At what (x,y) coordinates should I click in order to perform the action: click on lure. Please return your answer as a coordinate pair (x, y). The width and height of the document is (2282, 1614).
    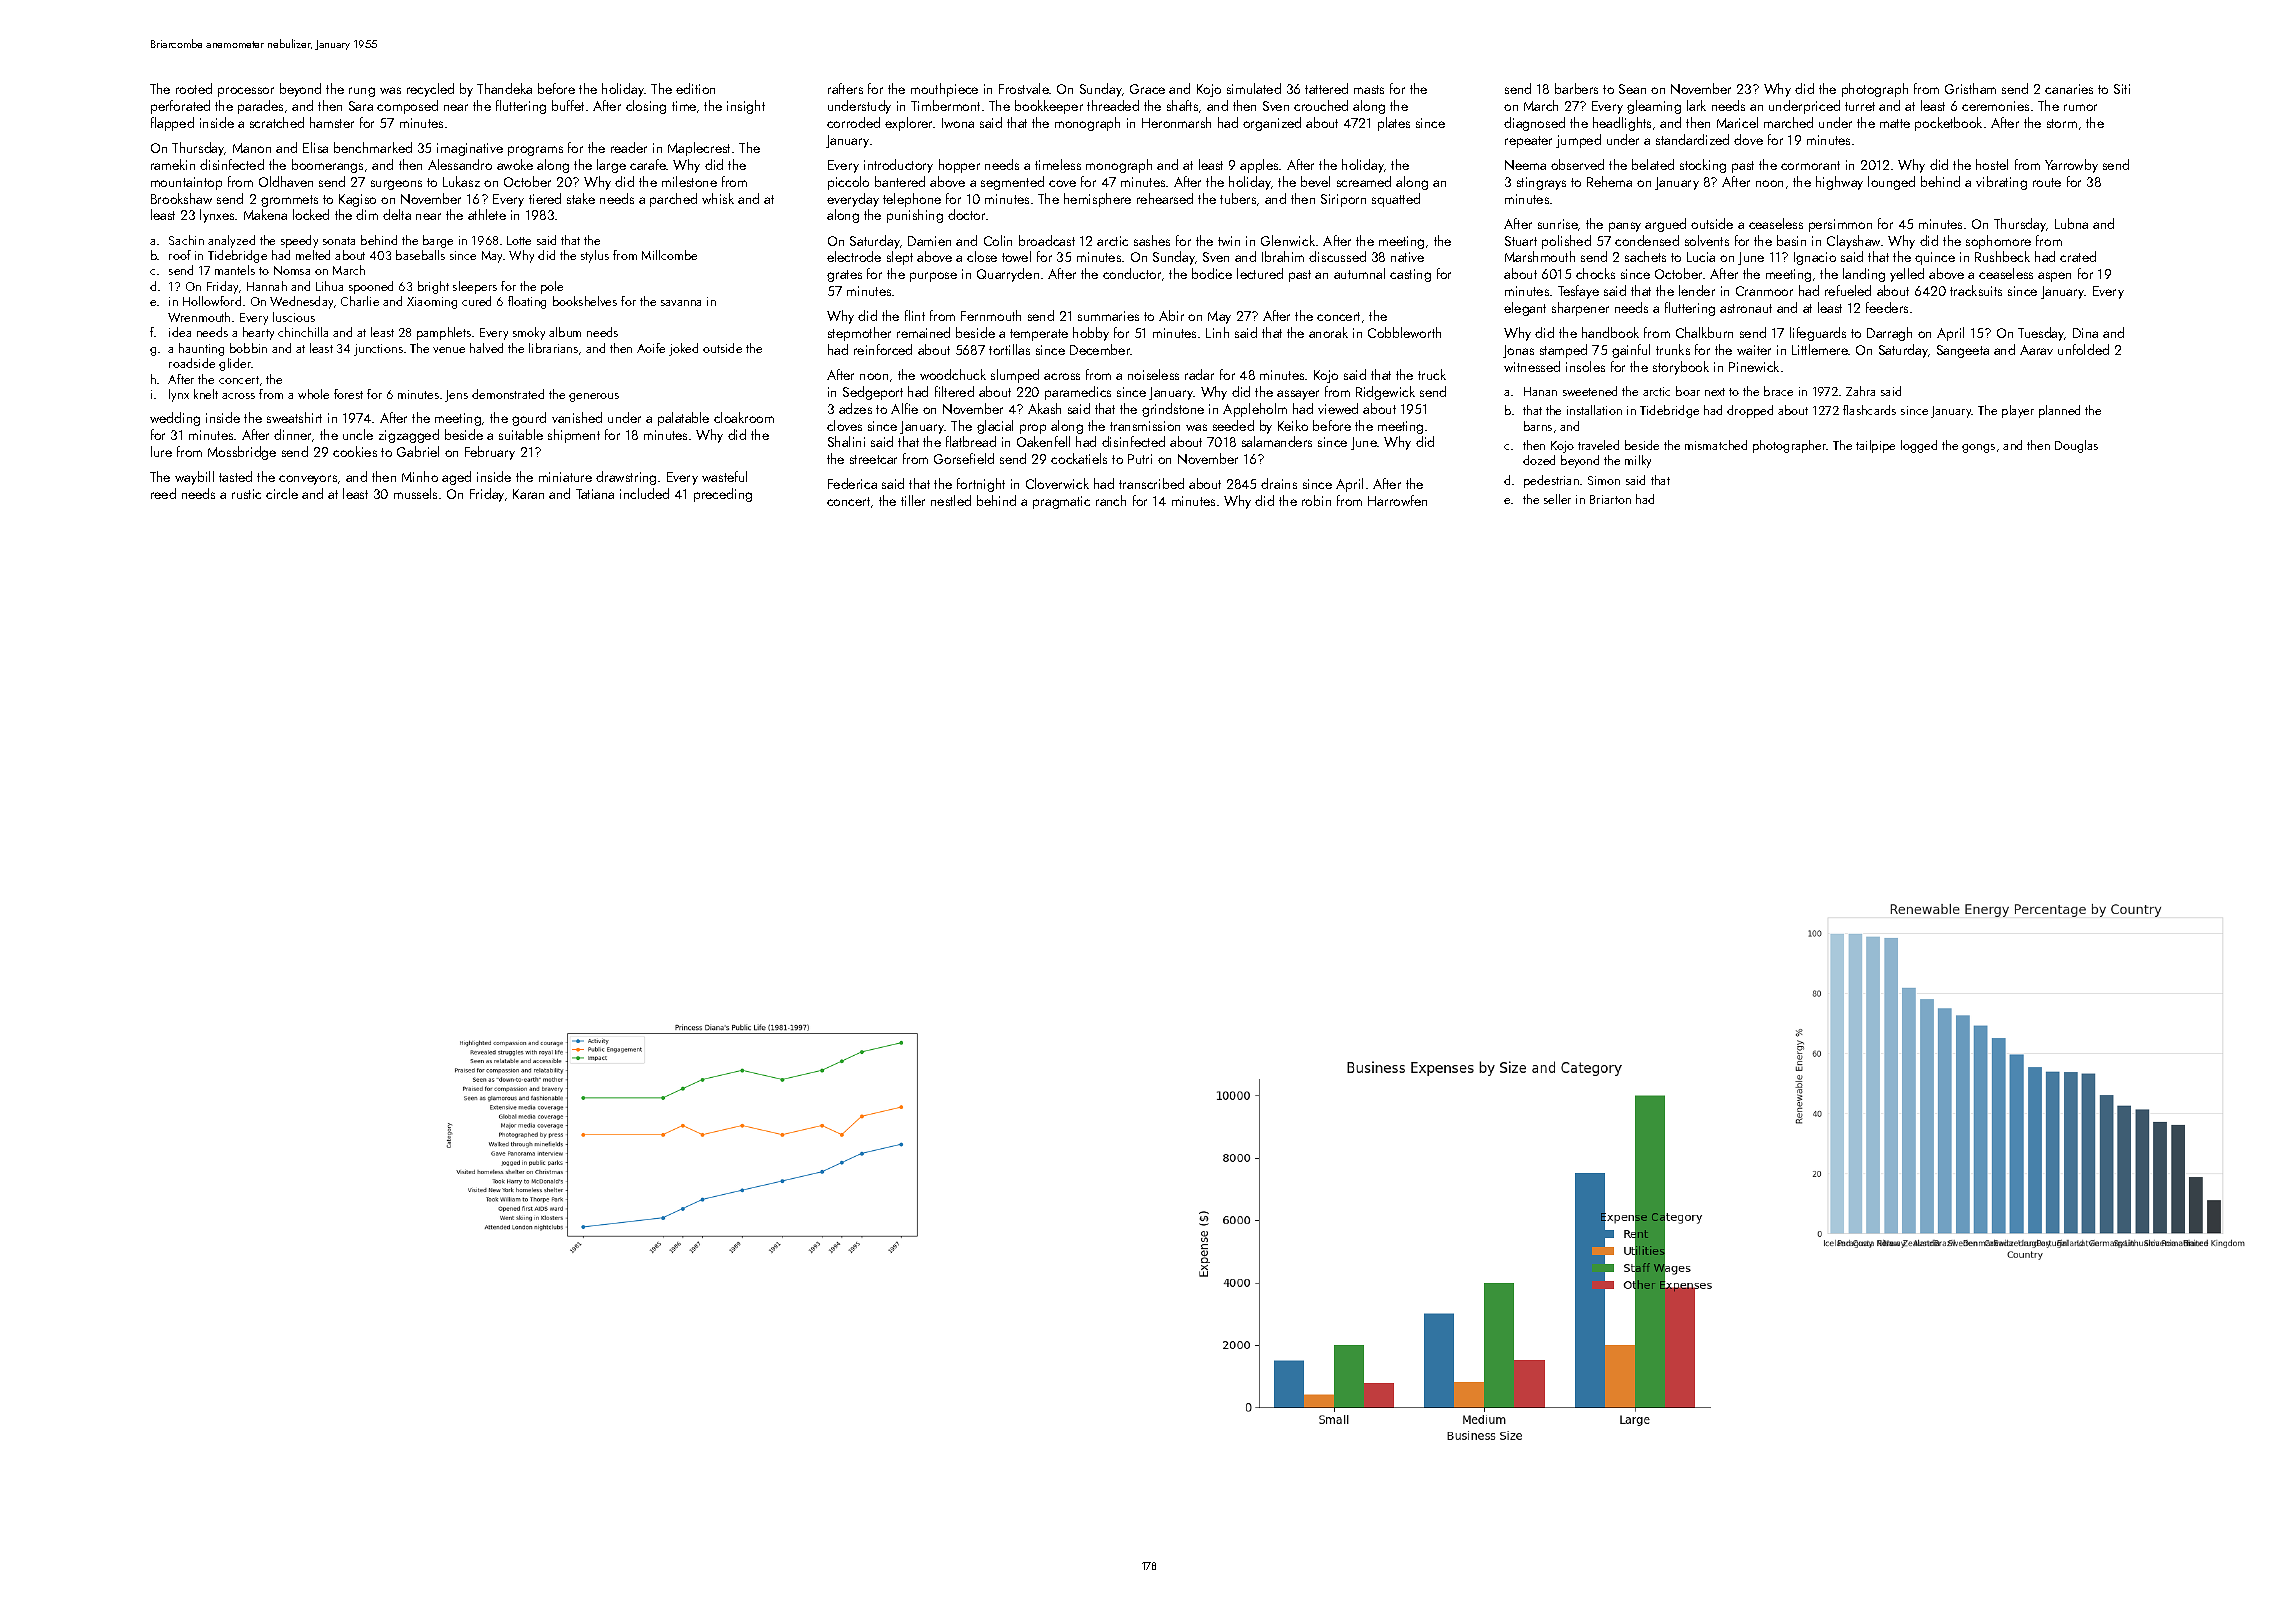
    Looking at the image, I should click on (161, 451).
